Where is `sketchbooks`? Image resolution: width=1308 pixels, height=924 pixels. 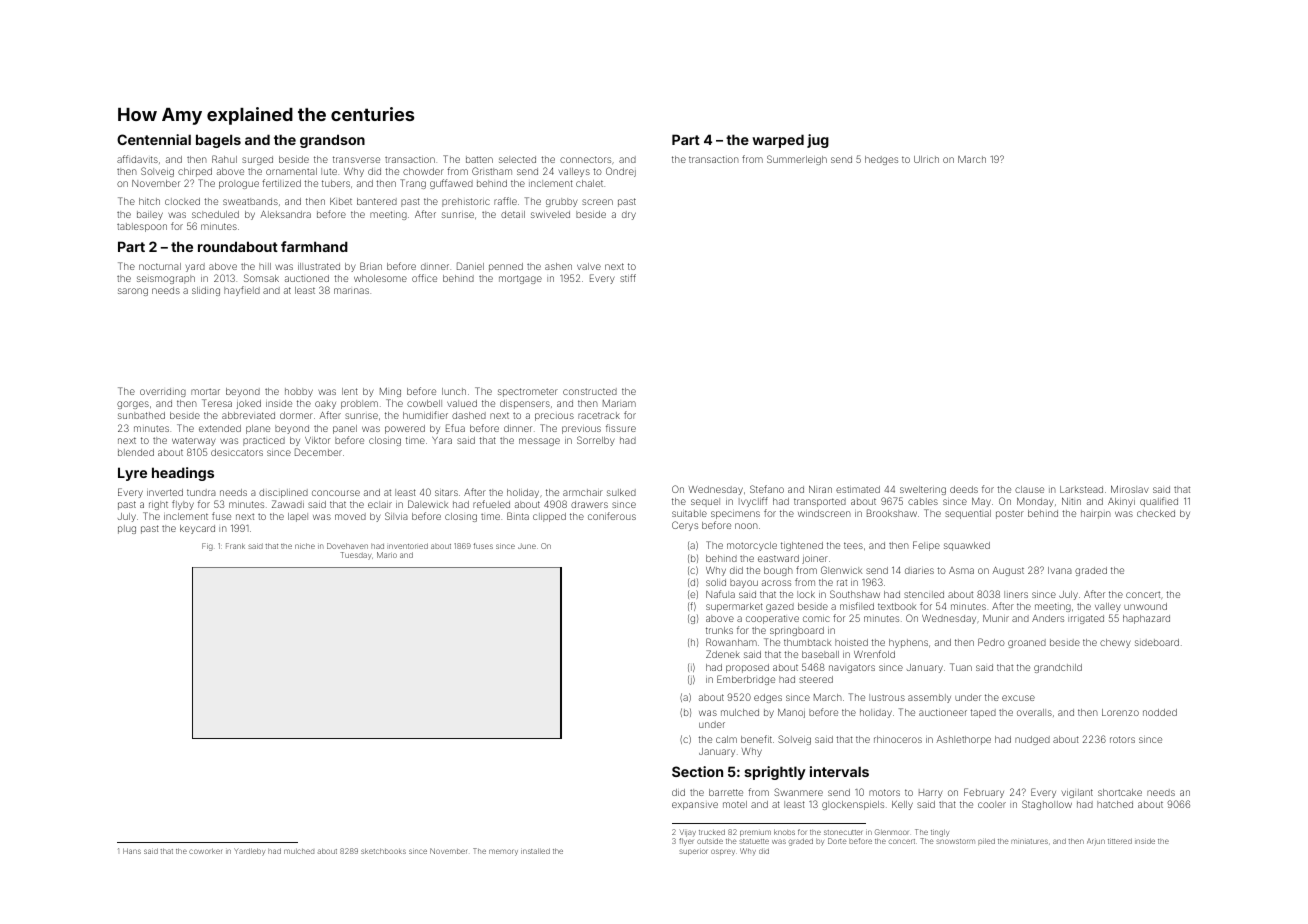 sketchbooks is located at coordinates (383, 851).
